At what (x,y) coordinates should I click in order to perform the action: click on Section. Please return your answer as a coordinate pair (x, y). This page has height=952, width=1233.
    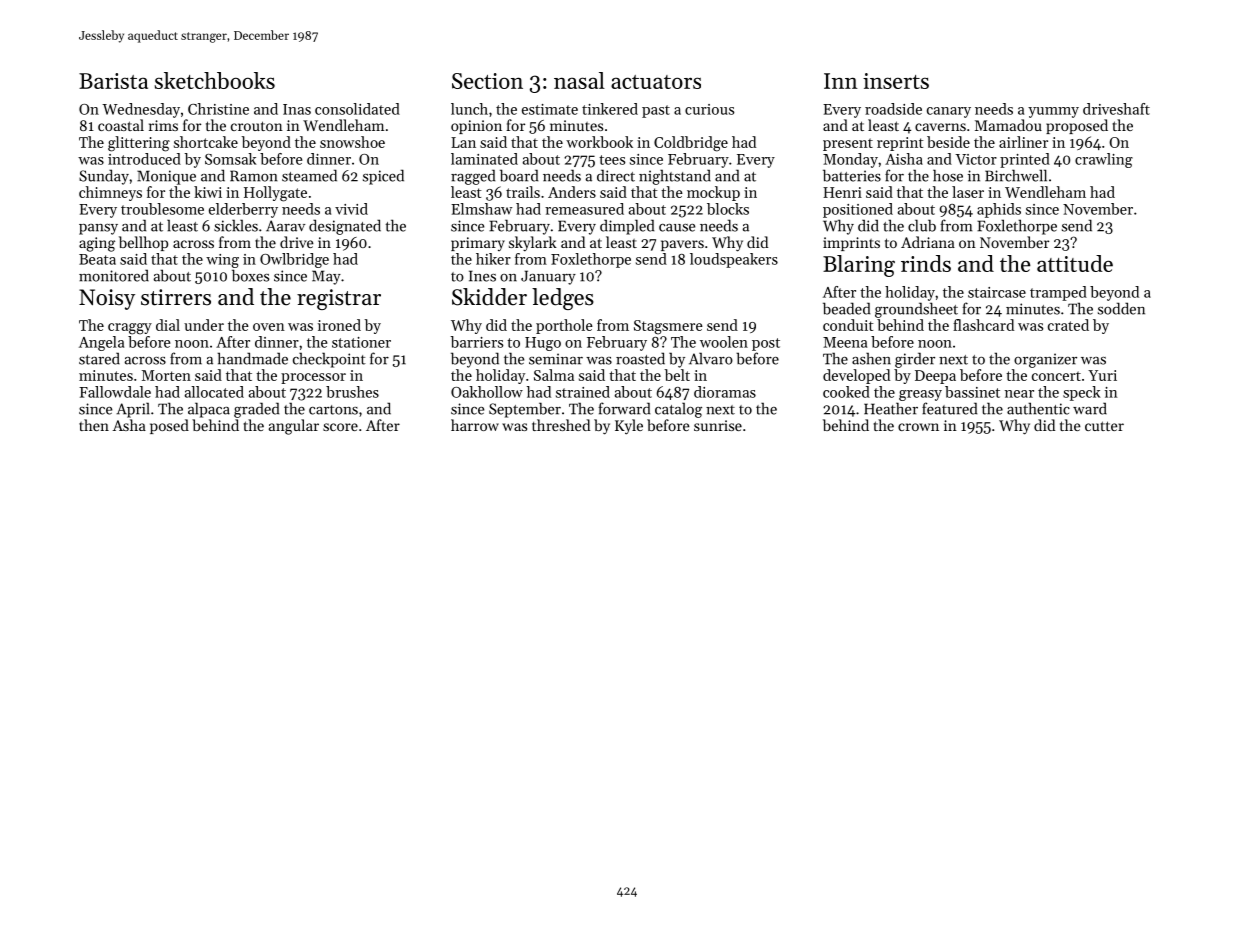
    Looking at the image, I should click on (487, 81).
